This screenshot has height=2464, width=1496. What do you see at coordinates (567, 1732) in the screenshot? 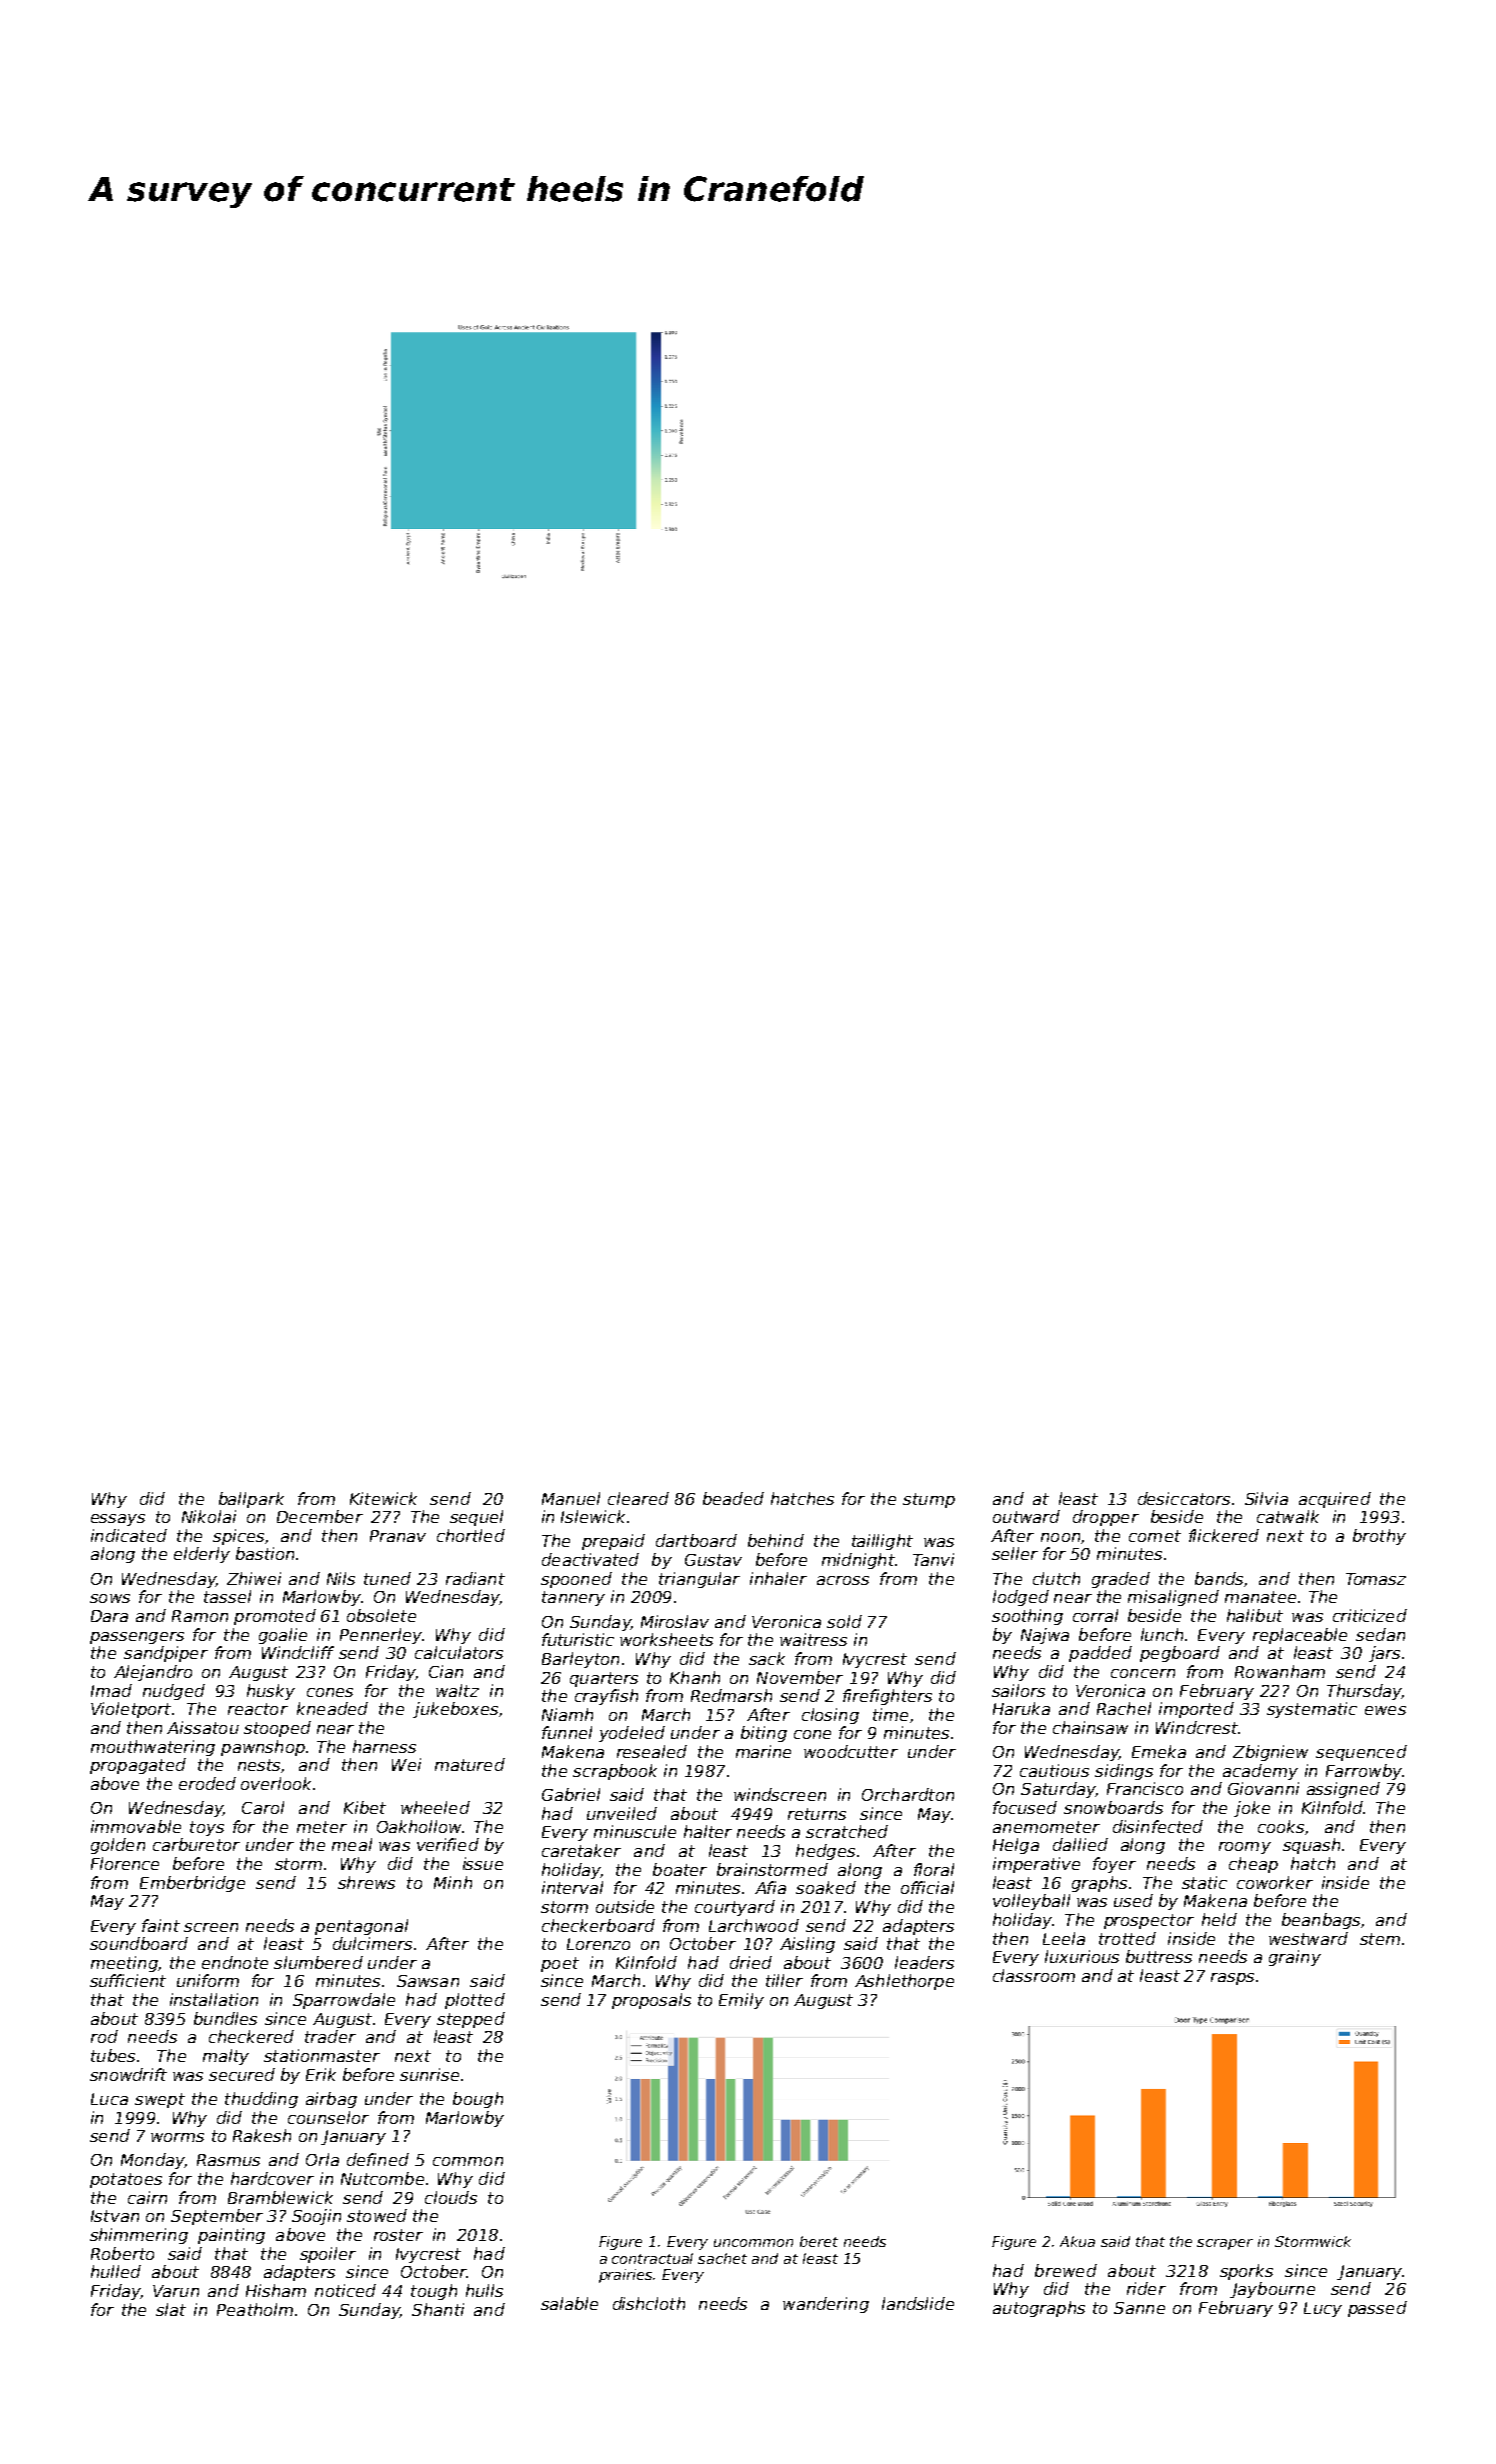
I see `funnel` at bounding box center [567, 1732].
